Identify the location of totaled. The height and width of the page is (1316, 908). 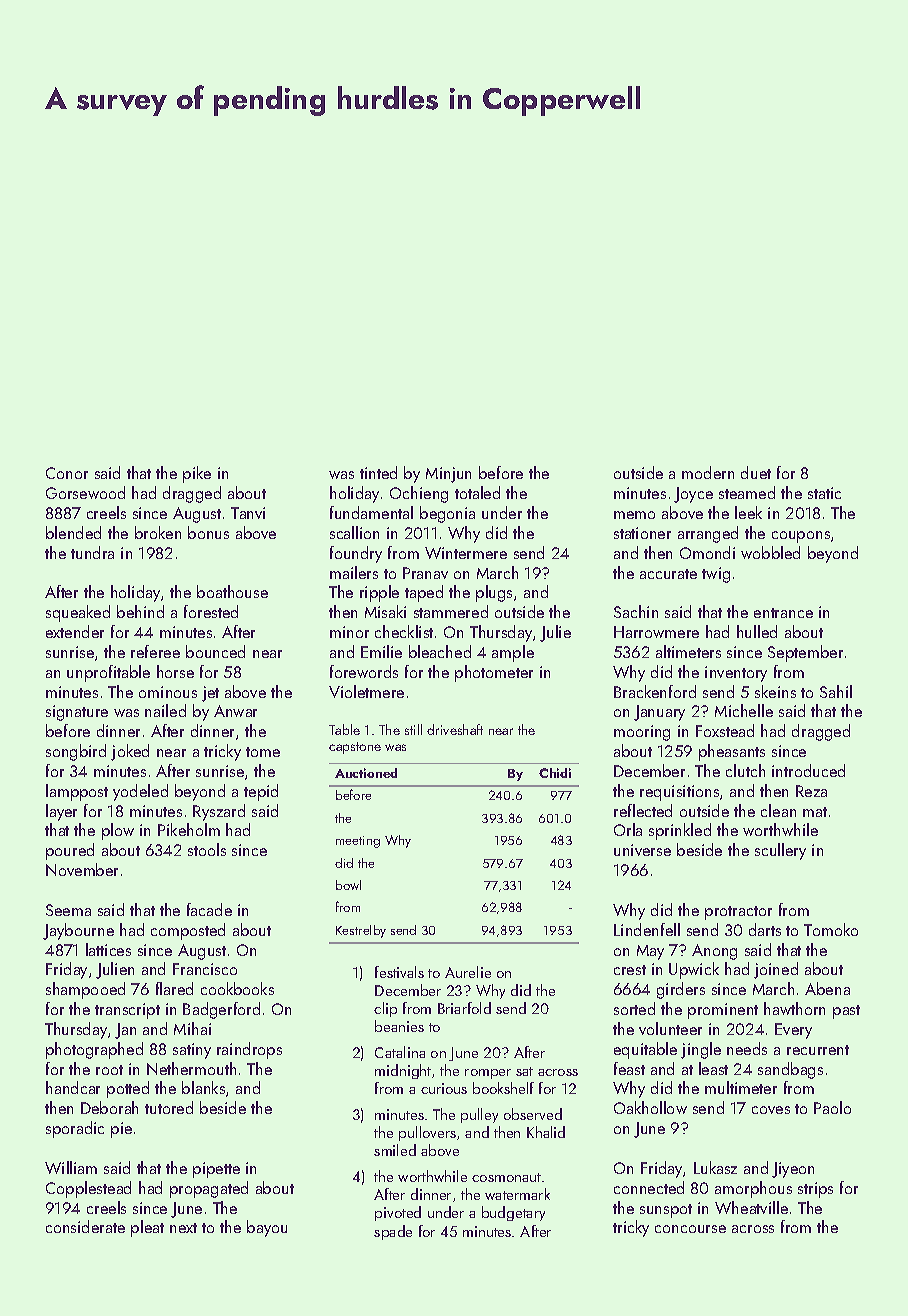
(477, 492).
